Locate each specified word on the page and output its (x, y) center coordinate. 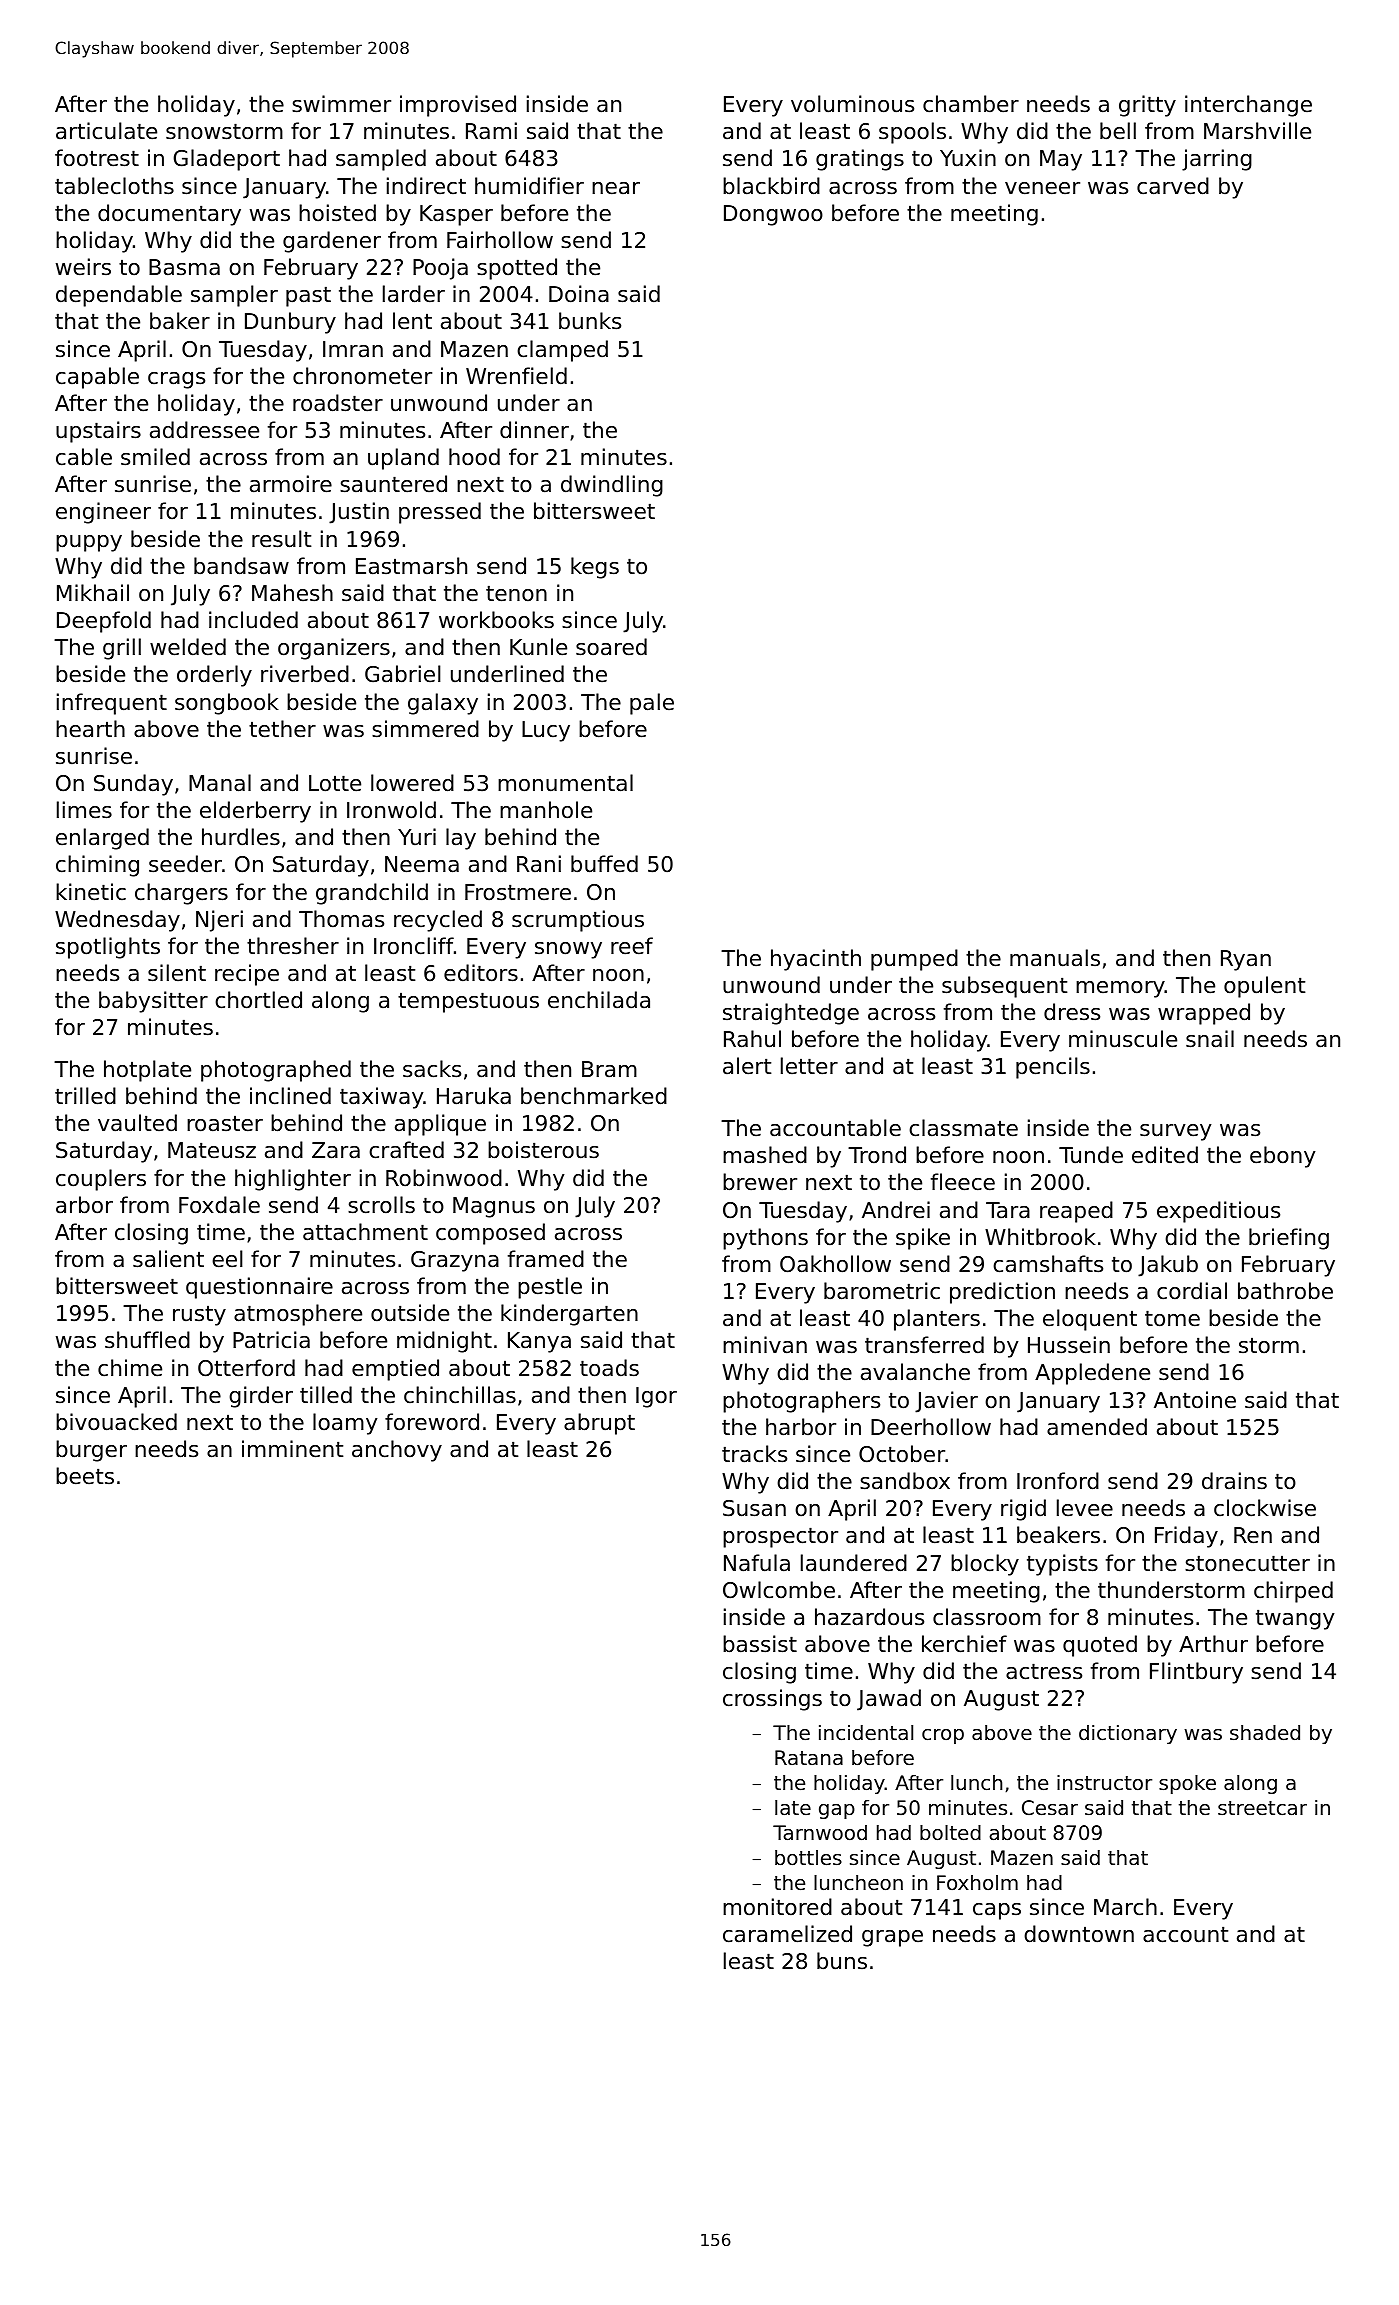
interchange (1248, 106)
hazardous (869, 1617)
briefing (1289, 1239)
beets (85, 1476)
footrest (97, 158)
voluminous (852, 104)
